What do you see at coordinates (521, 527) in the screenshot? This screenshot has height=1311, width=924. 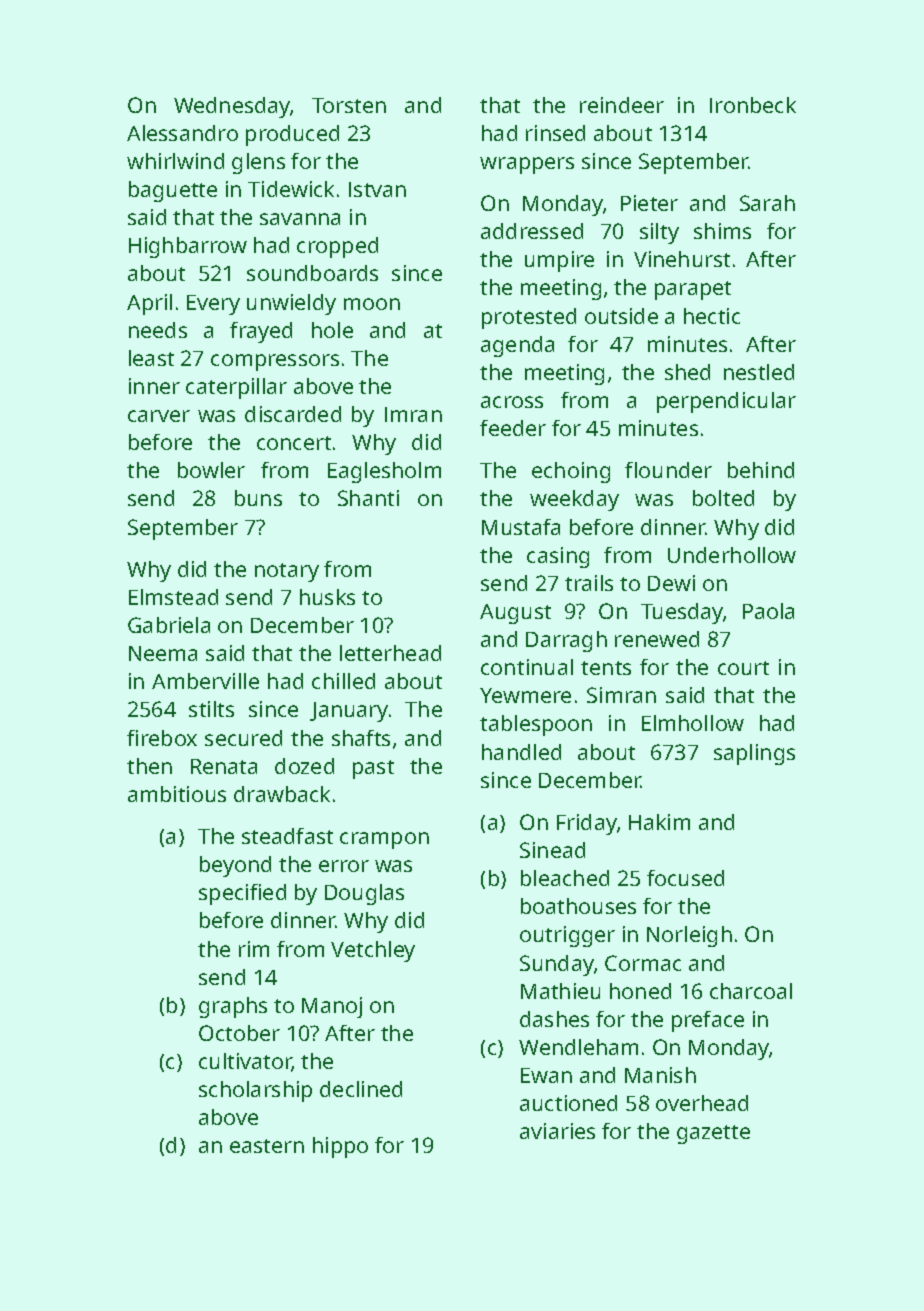 I see `Mustafa` at bounding box center [521, 527].
